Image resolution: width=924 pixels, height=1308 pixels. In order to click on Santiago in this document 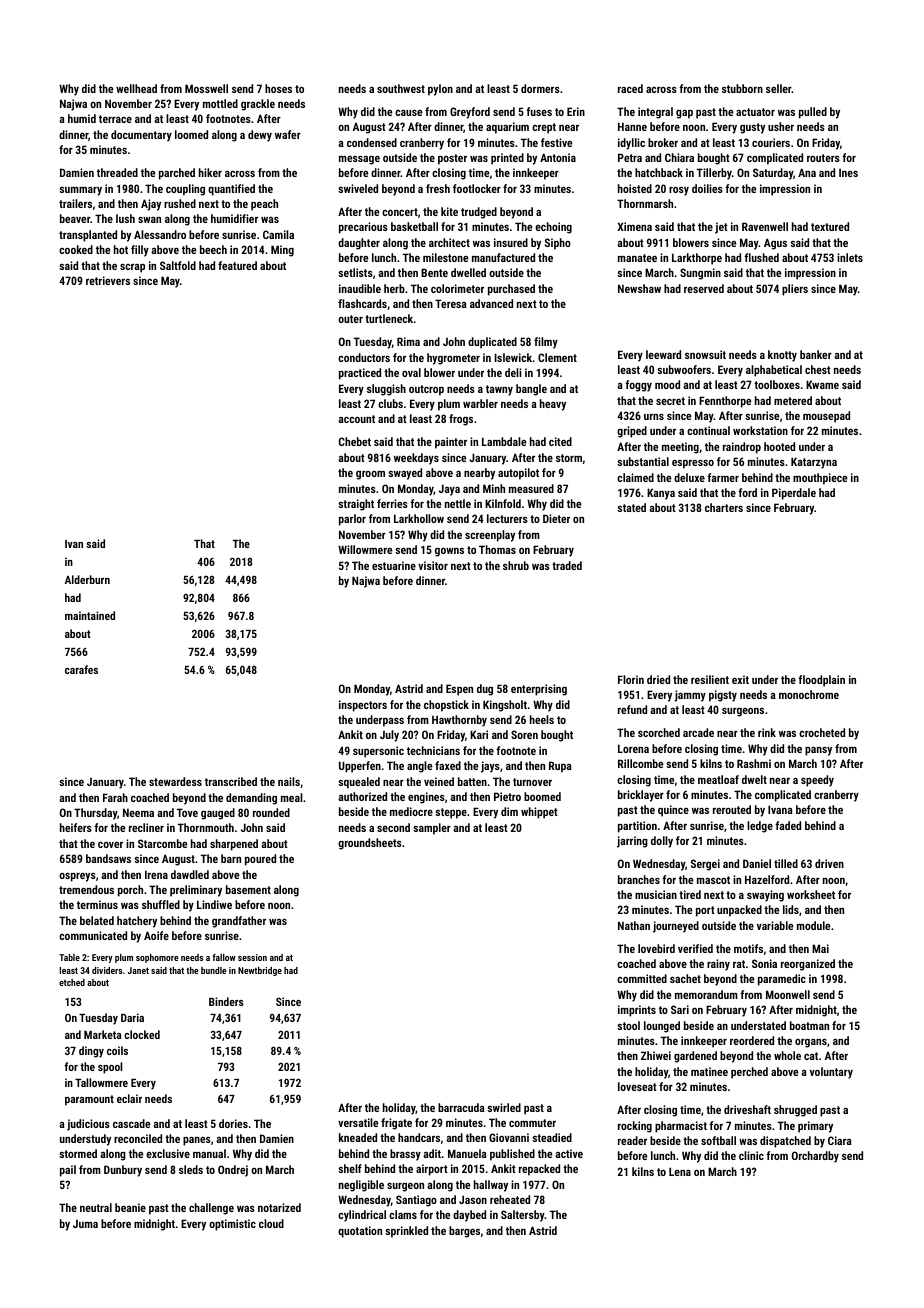, I will do `click(416, 1201)`.
